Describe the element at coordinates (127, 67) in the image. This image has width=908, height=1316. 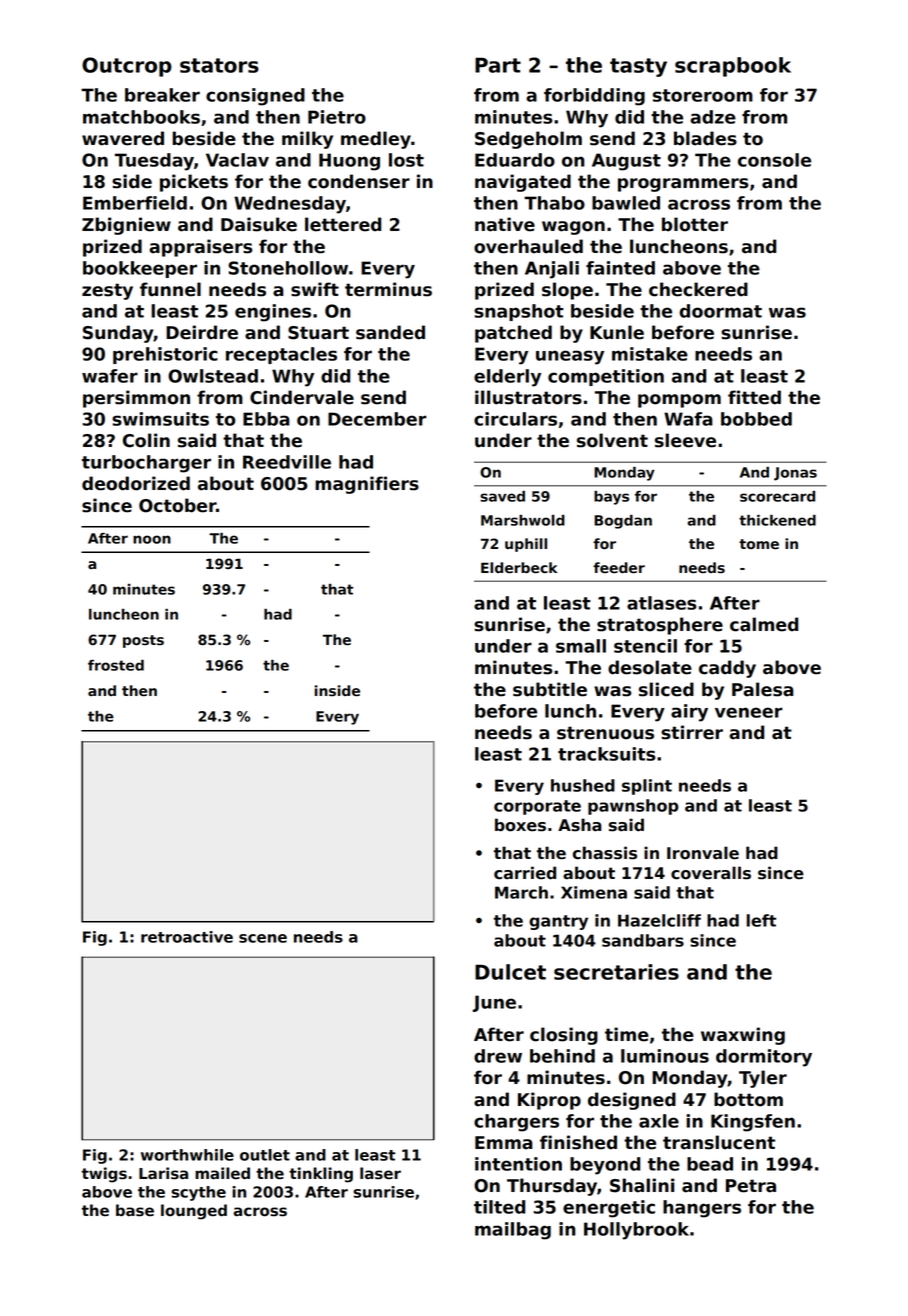
I see `Outcrop` at that location.
